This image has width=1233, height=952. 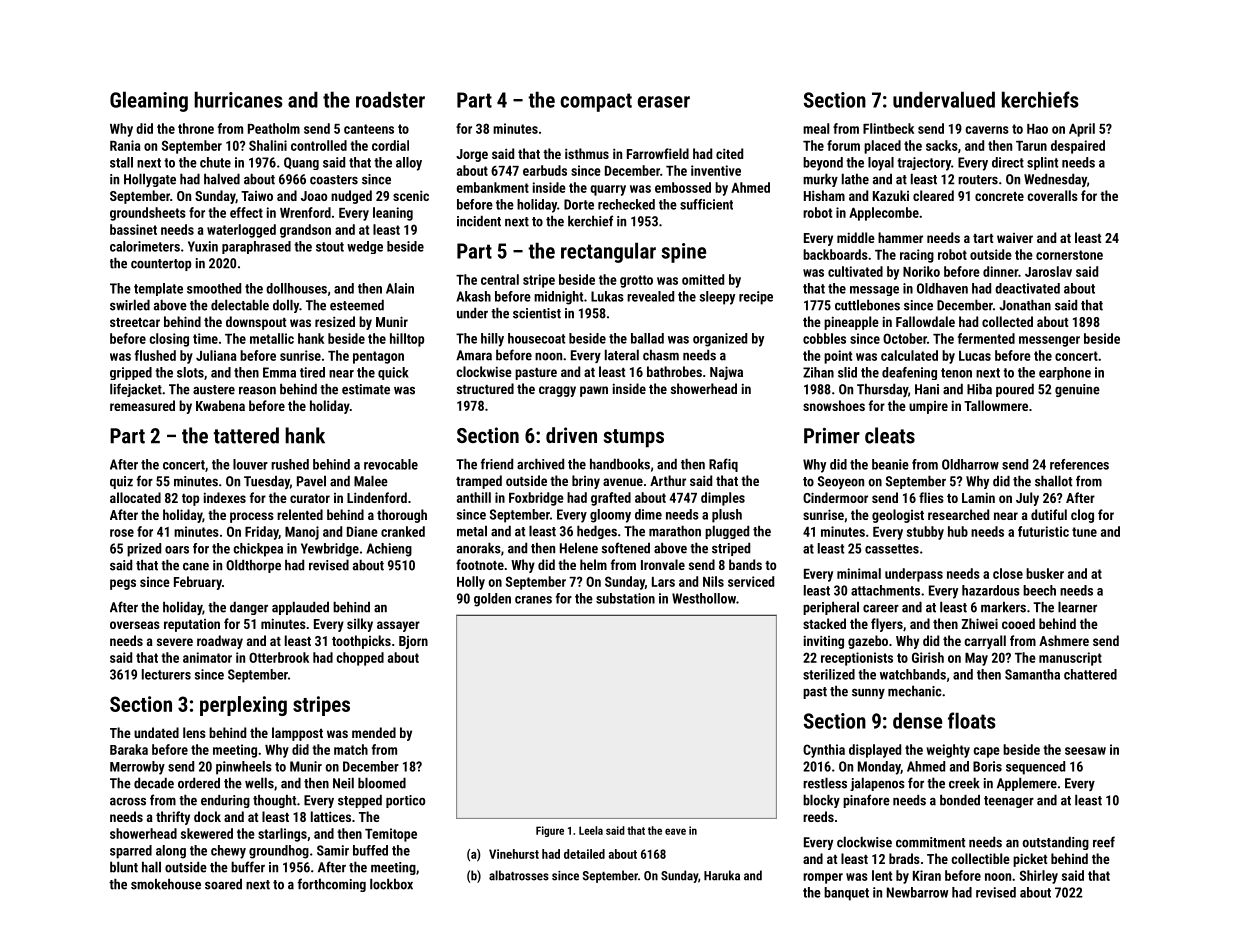 What do you see at coordinates (720, 340) in the image?
I see `organized` at bounding box center [720, 340].
